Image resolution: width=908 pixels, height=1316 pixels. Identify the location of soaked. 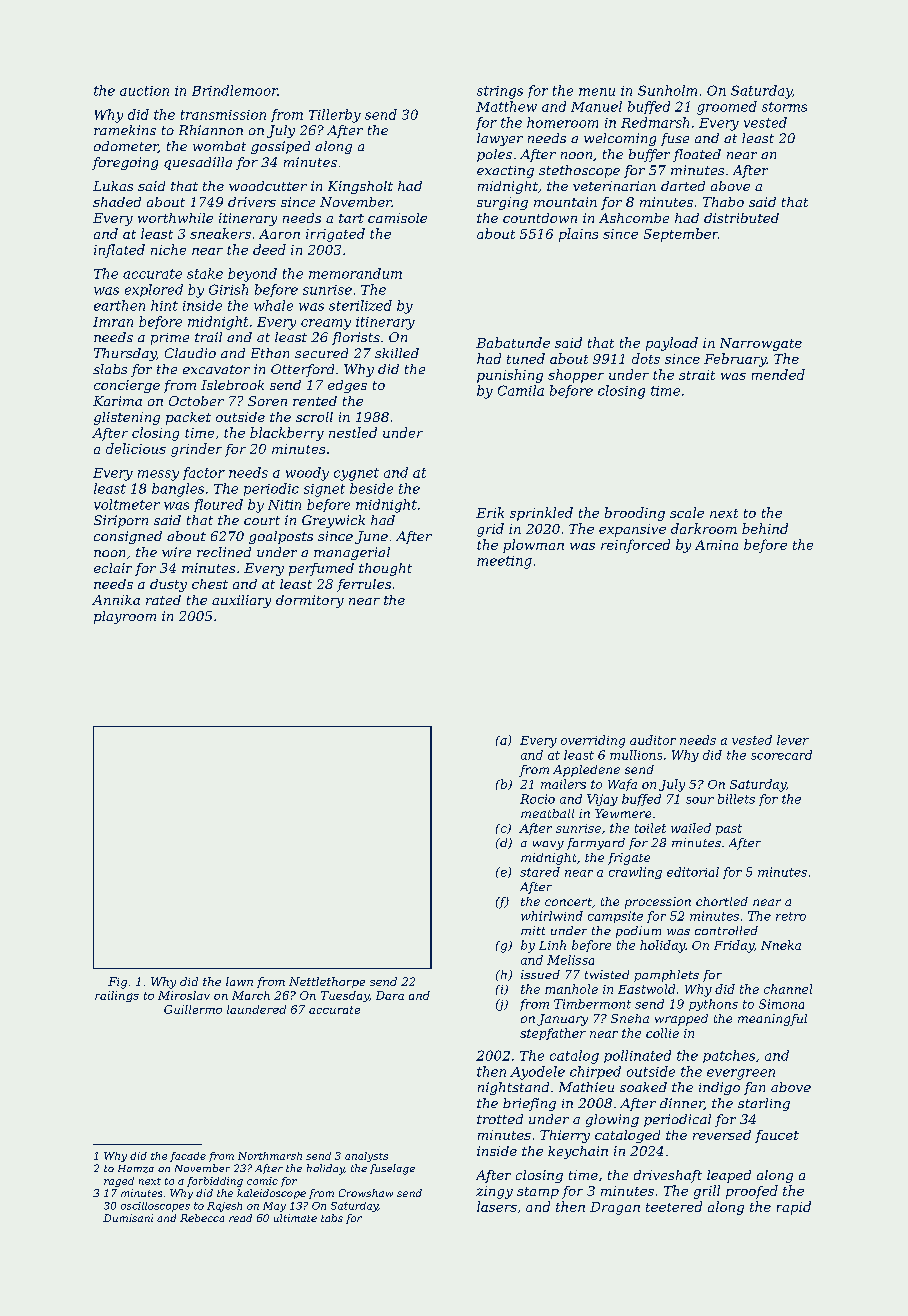
(643, 1087).
